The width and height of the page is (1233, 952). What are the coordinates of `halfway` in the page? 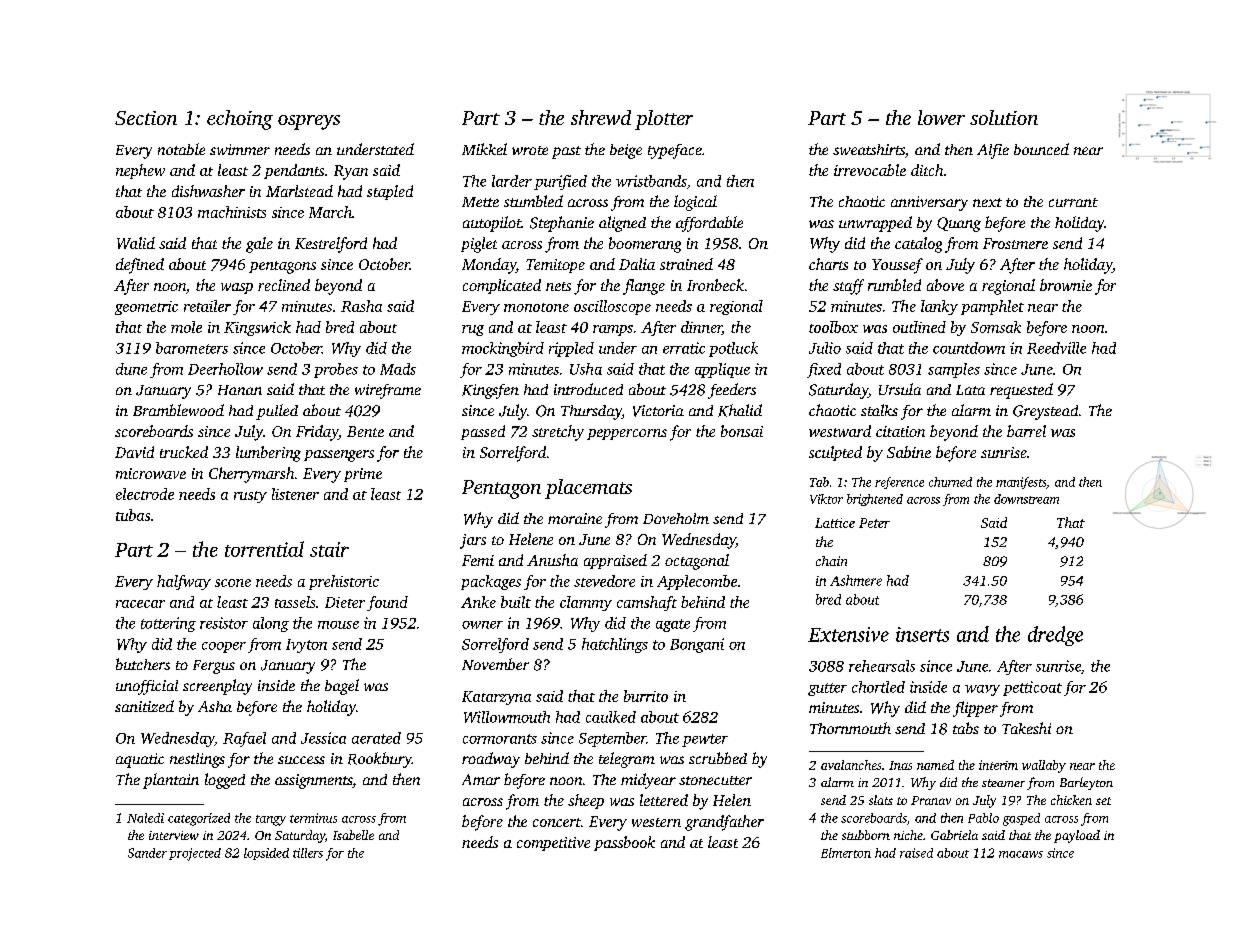 It's located at (184, 582).
